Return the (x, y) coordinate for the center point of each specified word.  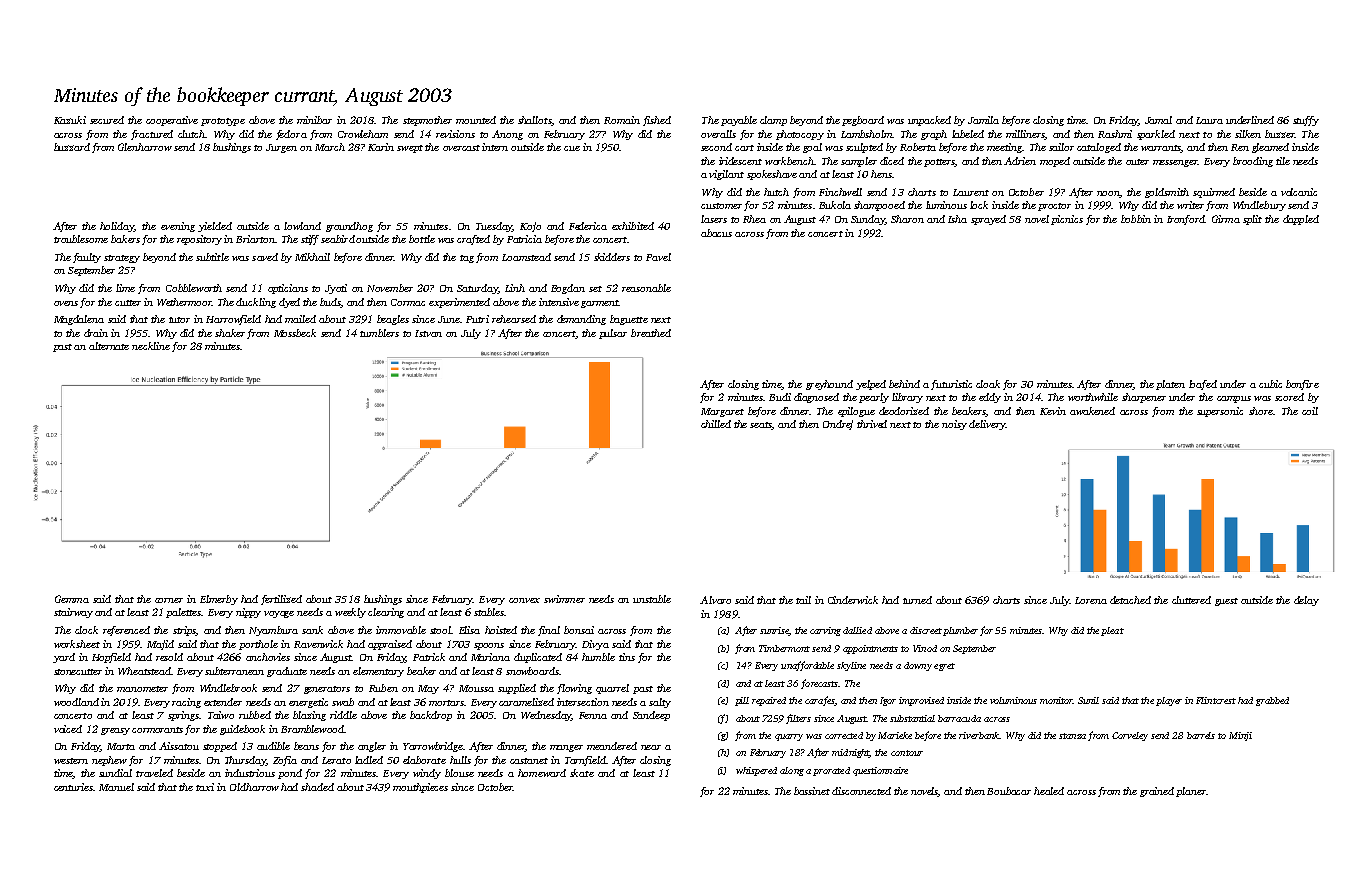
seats (761, 426)
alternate (109, 346)
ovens (66, 303)
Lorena (1091, 600)
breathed (651, 333)
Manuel (116, 787)
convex (524, 600)
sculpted (864, 148)
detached (1130, 600)
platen (1170, 385)
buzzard (72, 147)
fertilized (281, 600)
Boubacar (1009, 791)
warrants (1161, 149)
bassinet (812, 791)
